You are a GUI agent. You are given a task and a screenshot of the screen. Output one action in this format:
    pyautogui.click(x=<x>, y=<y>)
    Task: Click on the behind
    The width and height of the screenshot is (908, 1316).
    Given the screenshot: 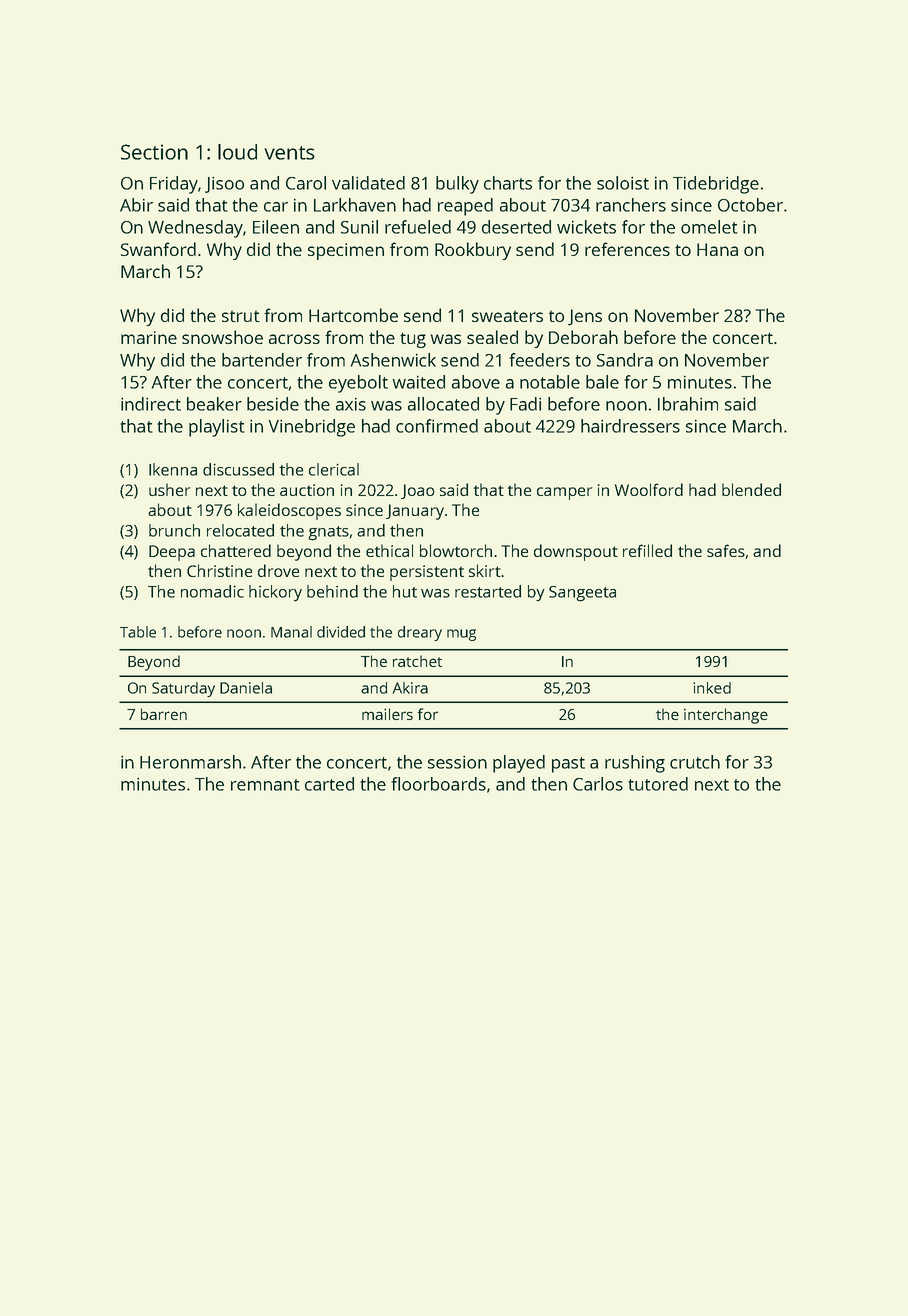 What is the action you would take?
    pyautogui.click(x=332, y=591)
